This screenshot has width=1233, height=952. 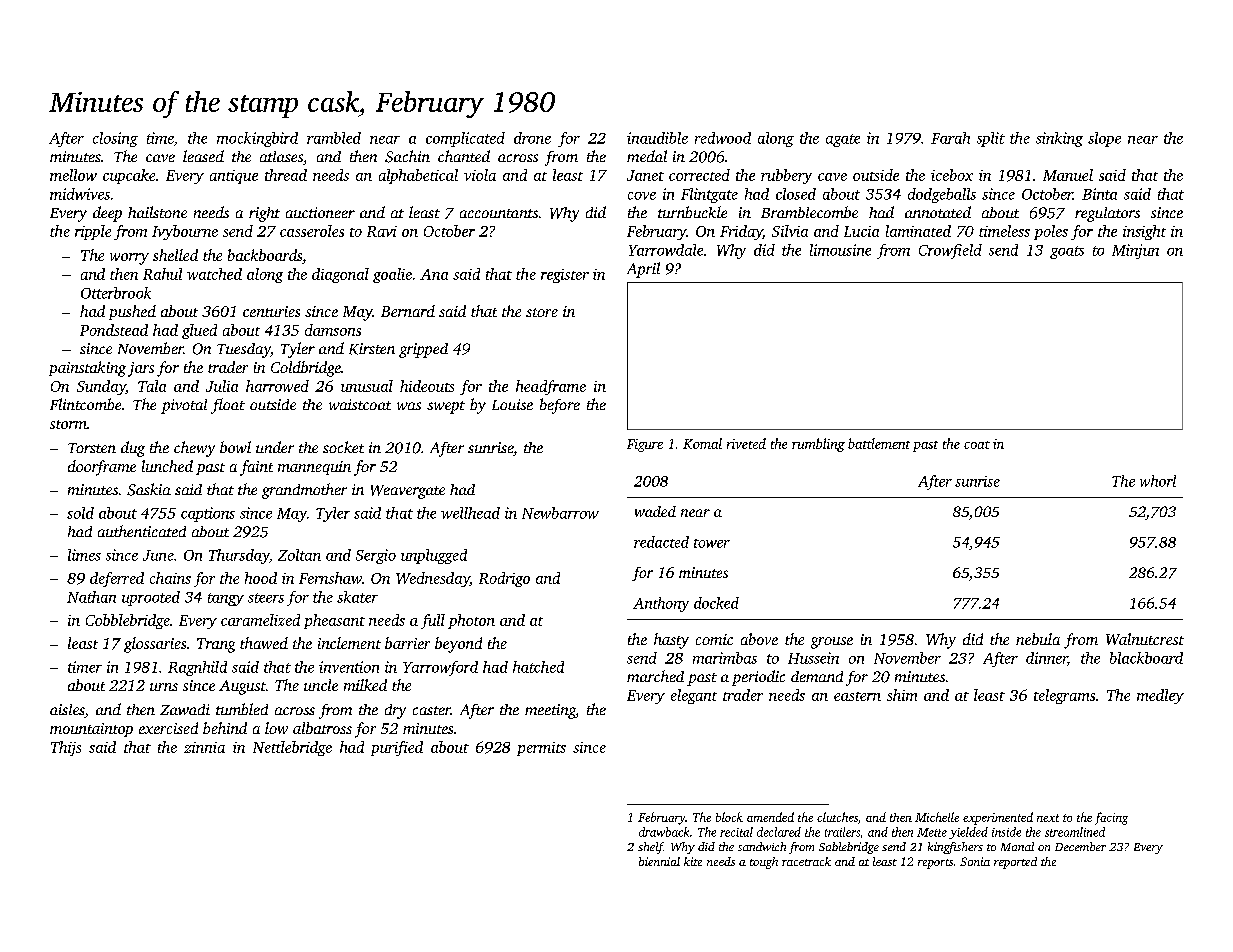 I want to click on whorl, so click(x=1158, y=481).
